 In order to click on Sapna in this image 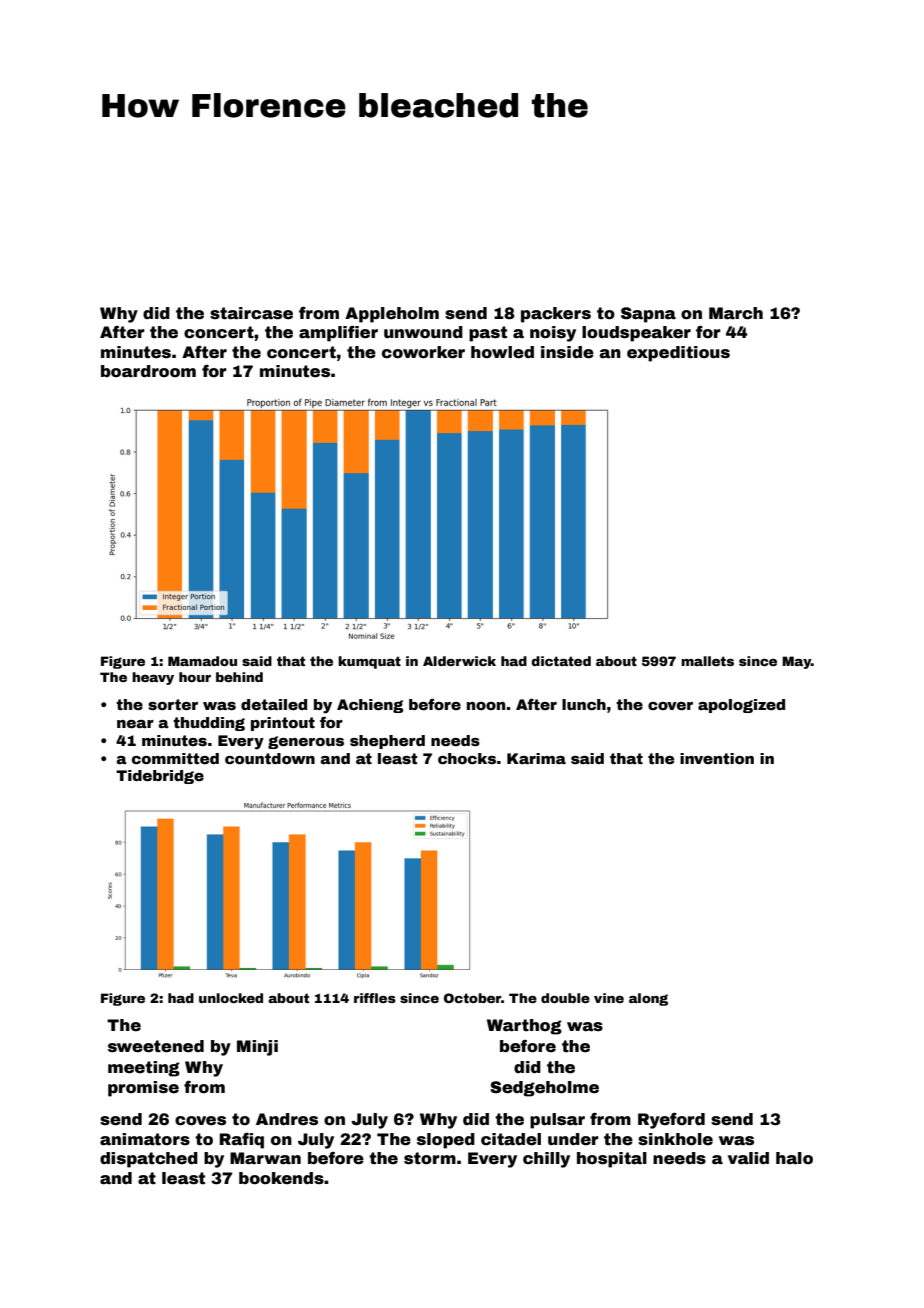, I will do `click(648, 315)`.
